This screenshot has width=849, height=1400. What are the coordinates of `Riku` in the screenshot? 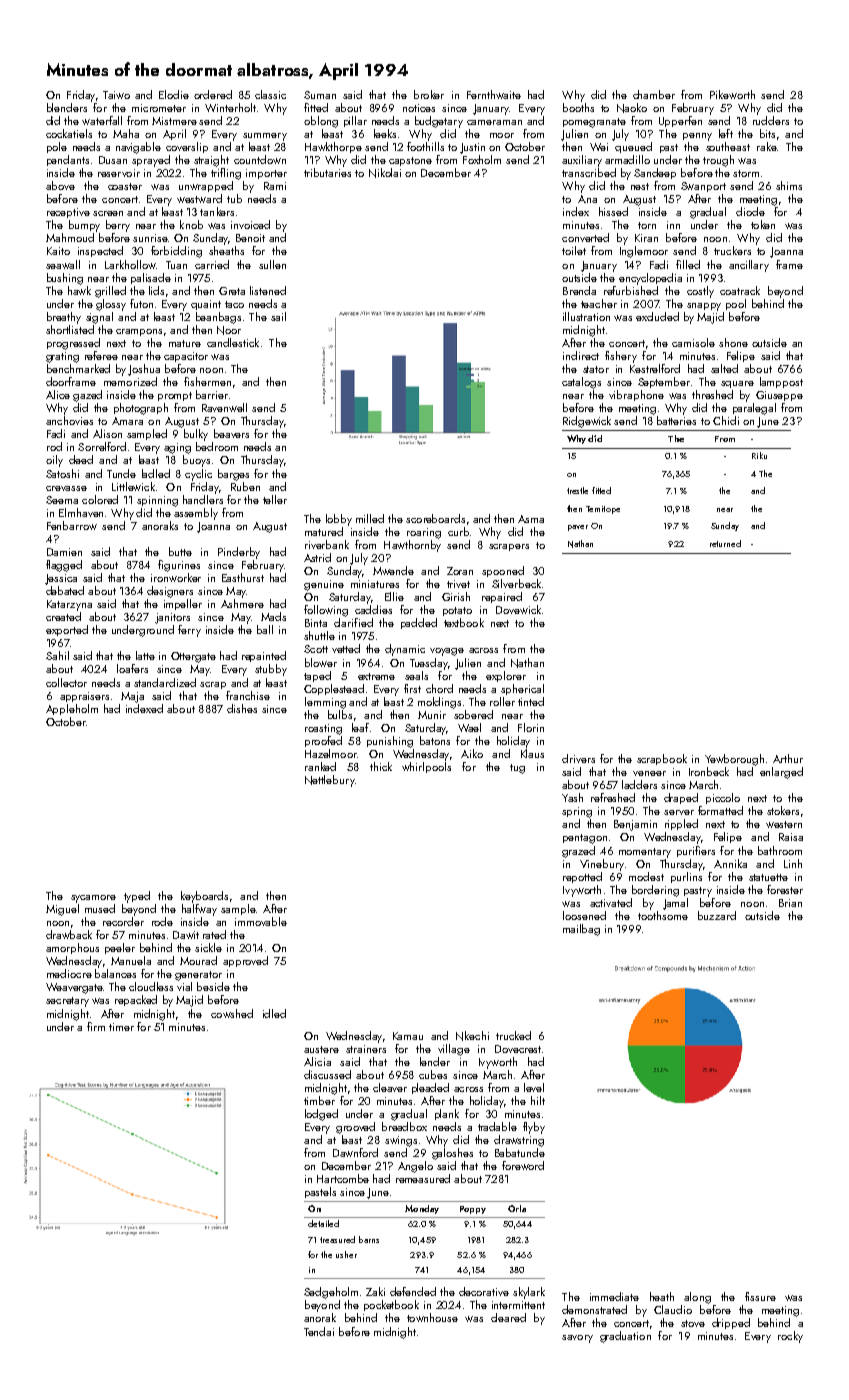 It's located at (759, 455).
